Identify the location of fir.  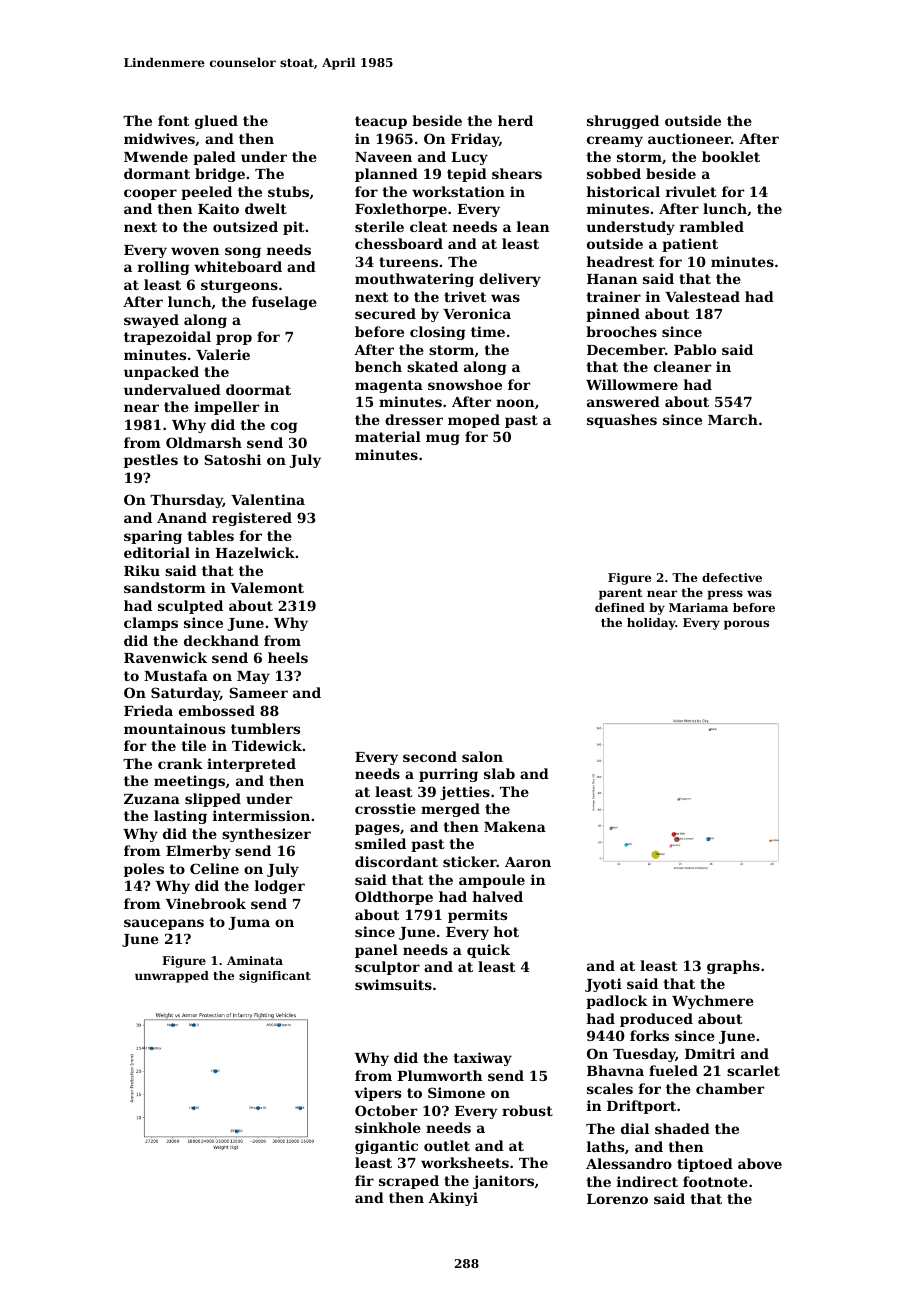
(364, 1180).
